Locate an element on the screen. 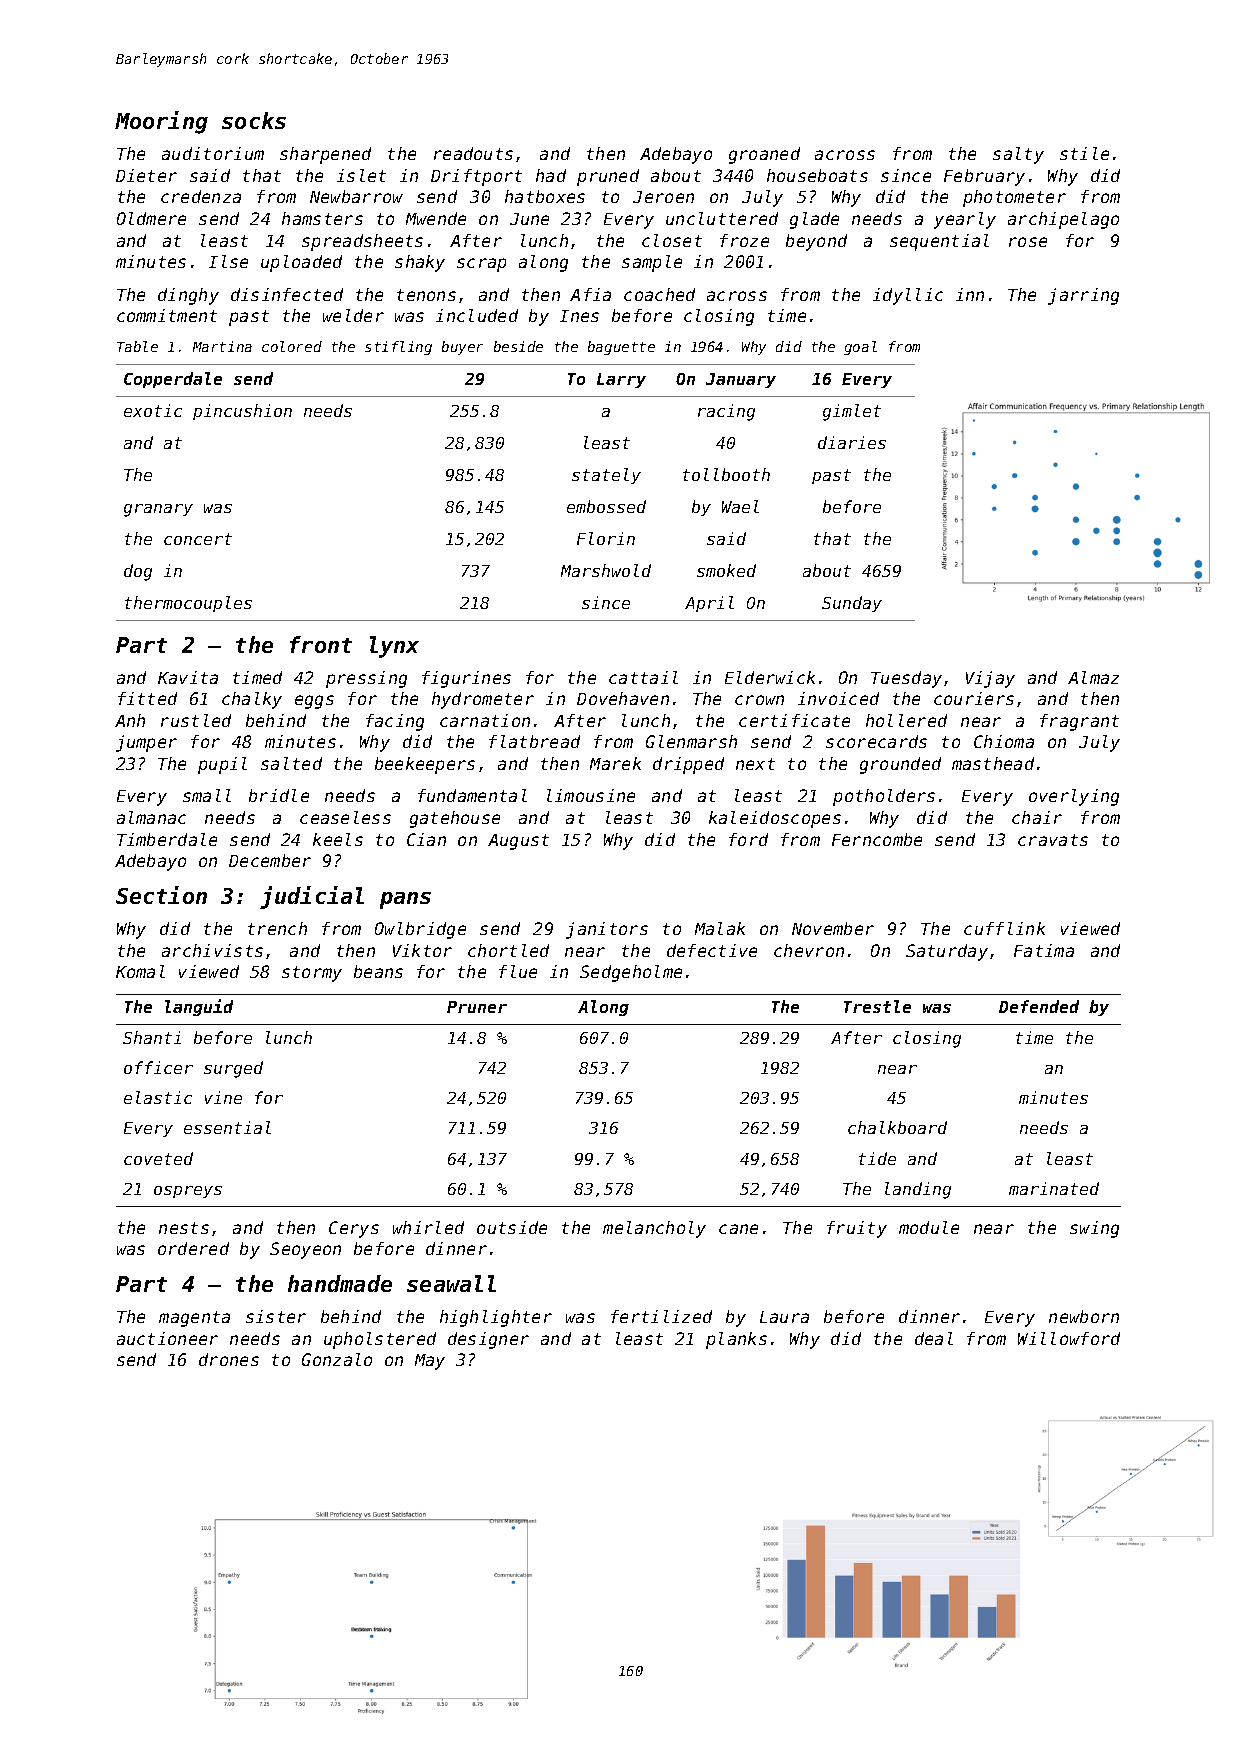  cane is located at coordinates (738, 1229).
